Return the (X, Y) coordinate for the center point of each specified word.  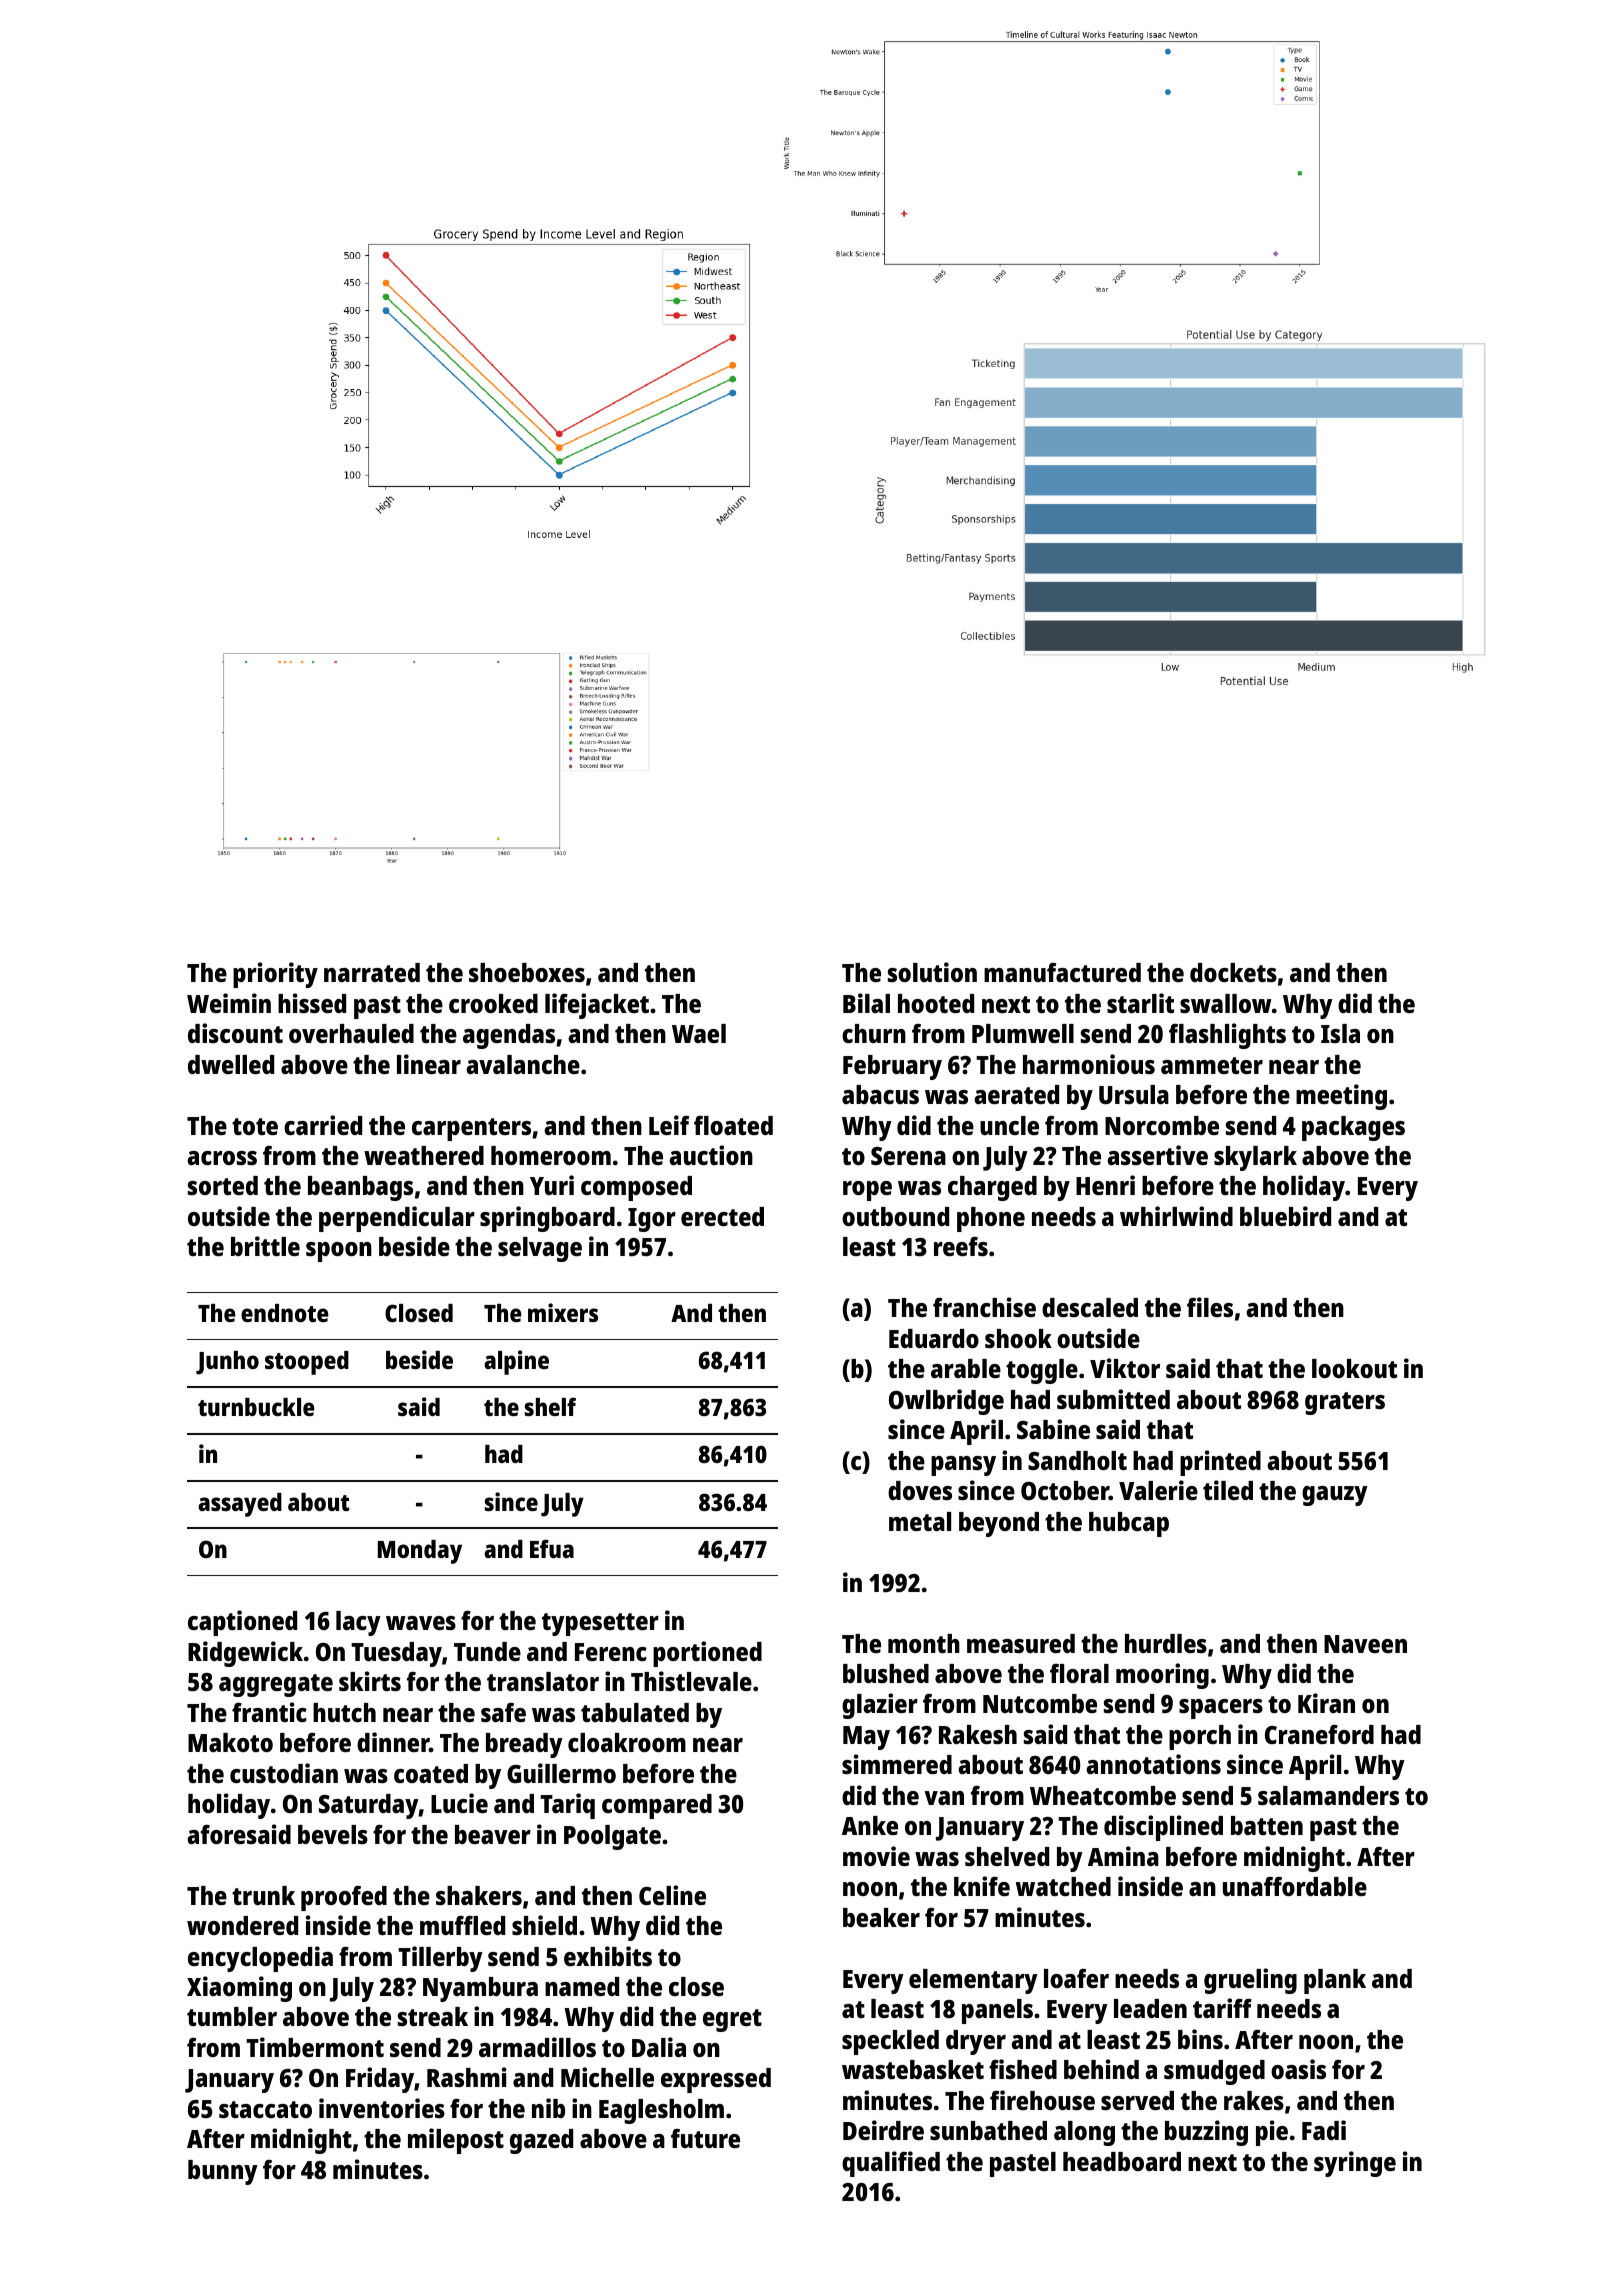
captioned (242, 1623)
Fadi (1324, 2130)
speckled (890, 2042)
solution (932, 972)
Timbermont (315, 2047)
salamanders (1328, 1795)
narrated (372, 972)
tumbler (232, 2016)
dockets (1233, 972)
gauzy (1335, 1496)
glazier (880, 1706)
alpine (516, 1362)
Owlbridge (946, 1402)
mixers (563, 1312)
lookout (1354, 1368)
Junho (227, 1363)
